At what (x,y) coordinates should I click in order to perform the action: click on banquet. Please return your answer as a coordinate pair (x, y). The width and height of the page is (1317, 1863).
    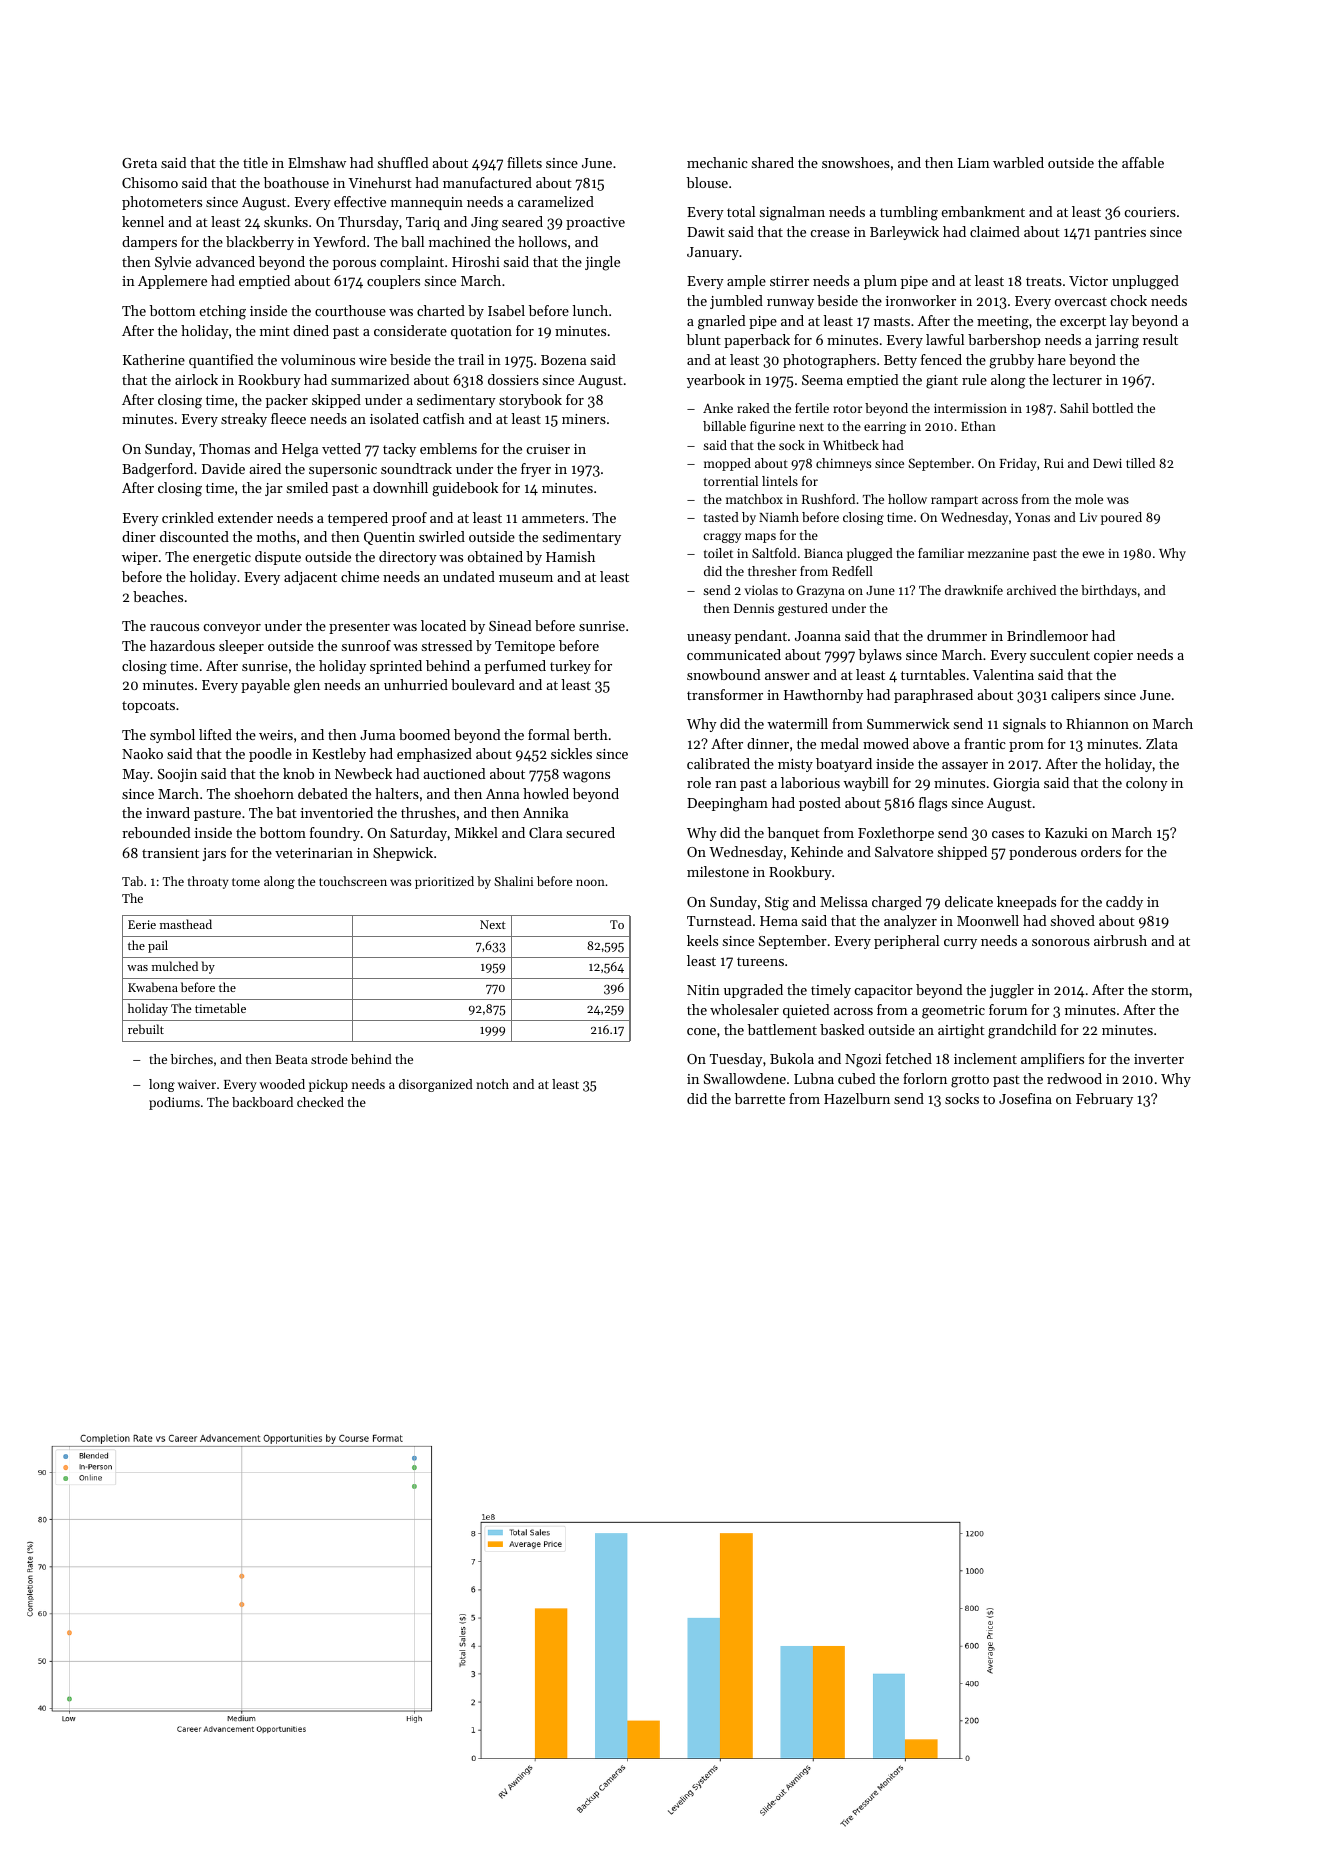
    Looking at the image, I should click on (794, 834).
